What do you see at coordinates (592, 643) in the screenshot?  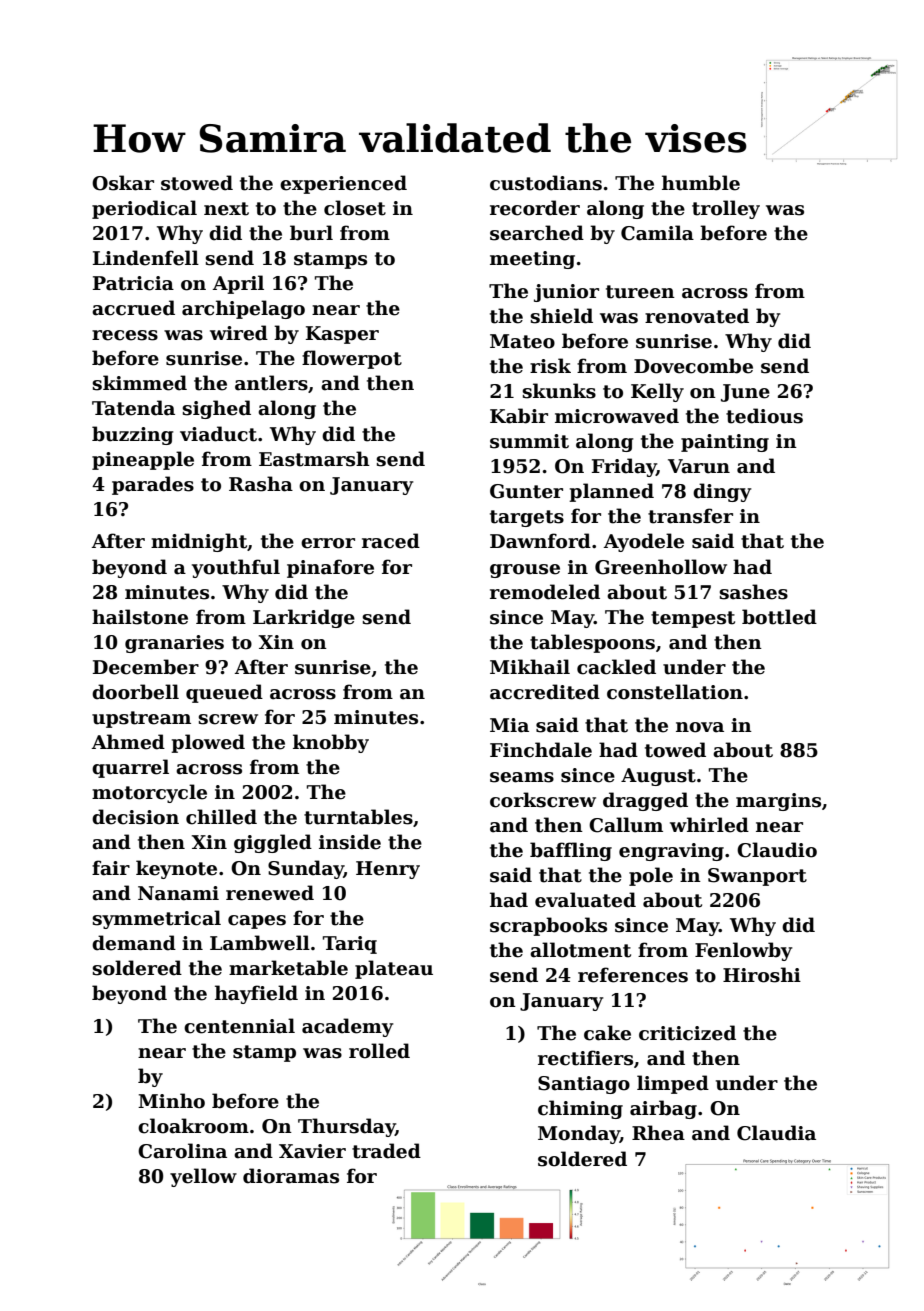 I see `tablespoons` at bounding box center [592, 643].
